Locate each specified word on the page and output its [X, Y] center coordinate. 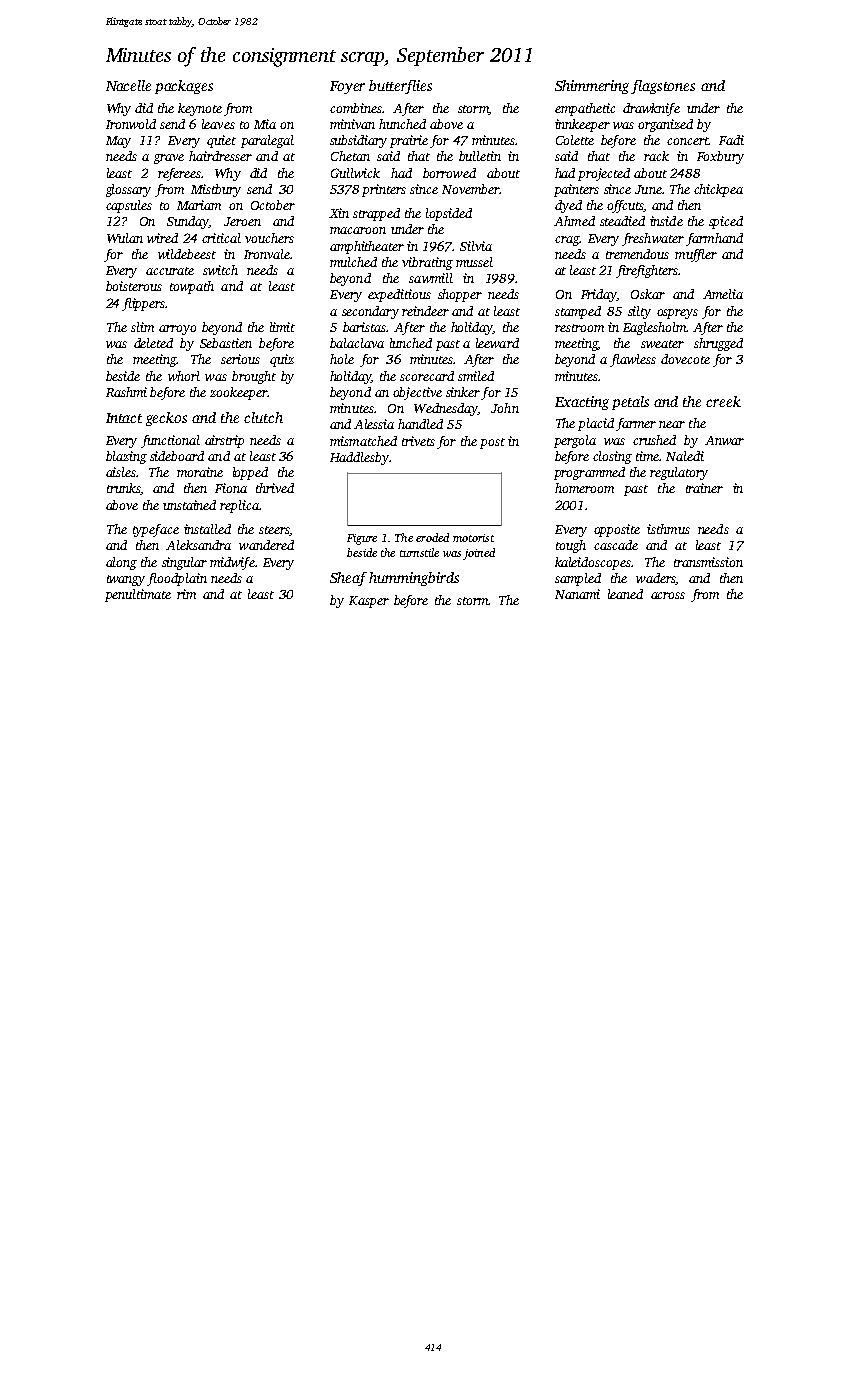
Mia [265, 124]
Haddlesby [360, 458]
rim [186, 594]
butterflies [400, 87]
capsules [129, 206]
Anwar [724, 440]
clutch [263, 417]
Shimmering [593, 87]
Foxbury [720, 157]
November [470, 189]
